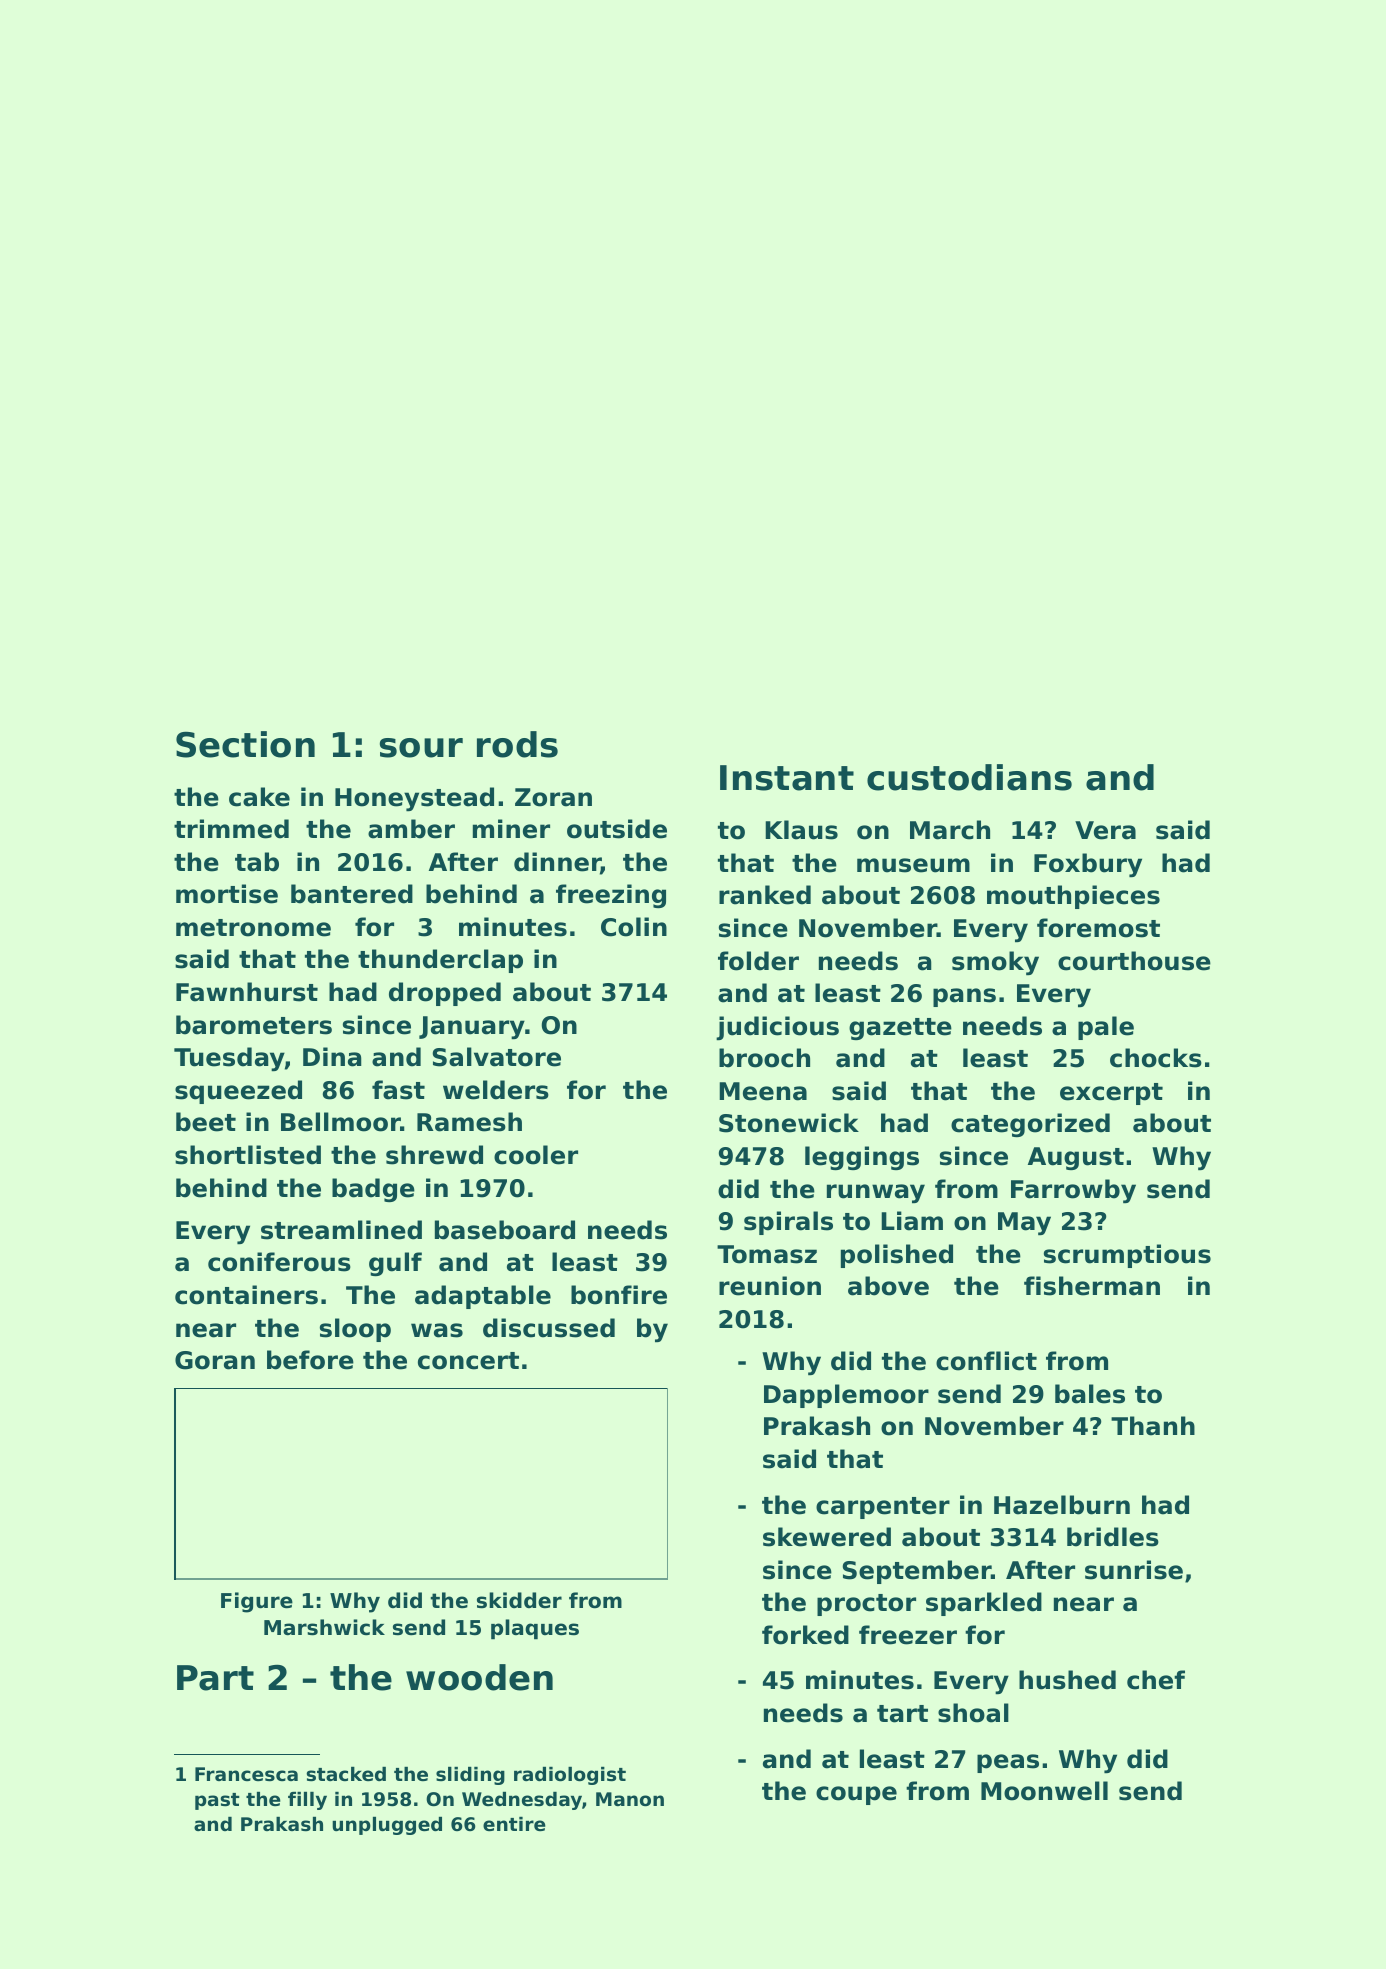 The height and width of the screenshot is (1969, 1386). What do you see at coordinates (1076, 1158) in the screenshot?
I see `August` at bounding box center [1076, 1158].
